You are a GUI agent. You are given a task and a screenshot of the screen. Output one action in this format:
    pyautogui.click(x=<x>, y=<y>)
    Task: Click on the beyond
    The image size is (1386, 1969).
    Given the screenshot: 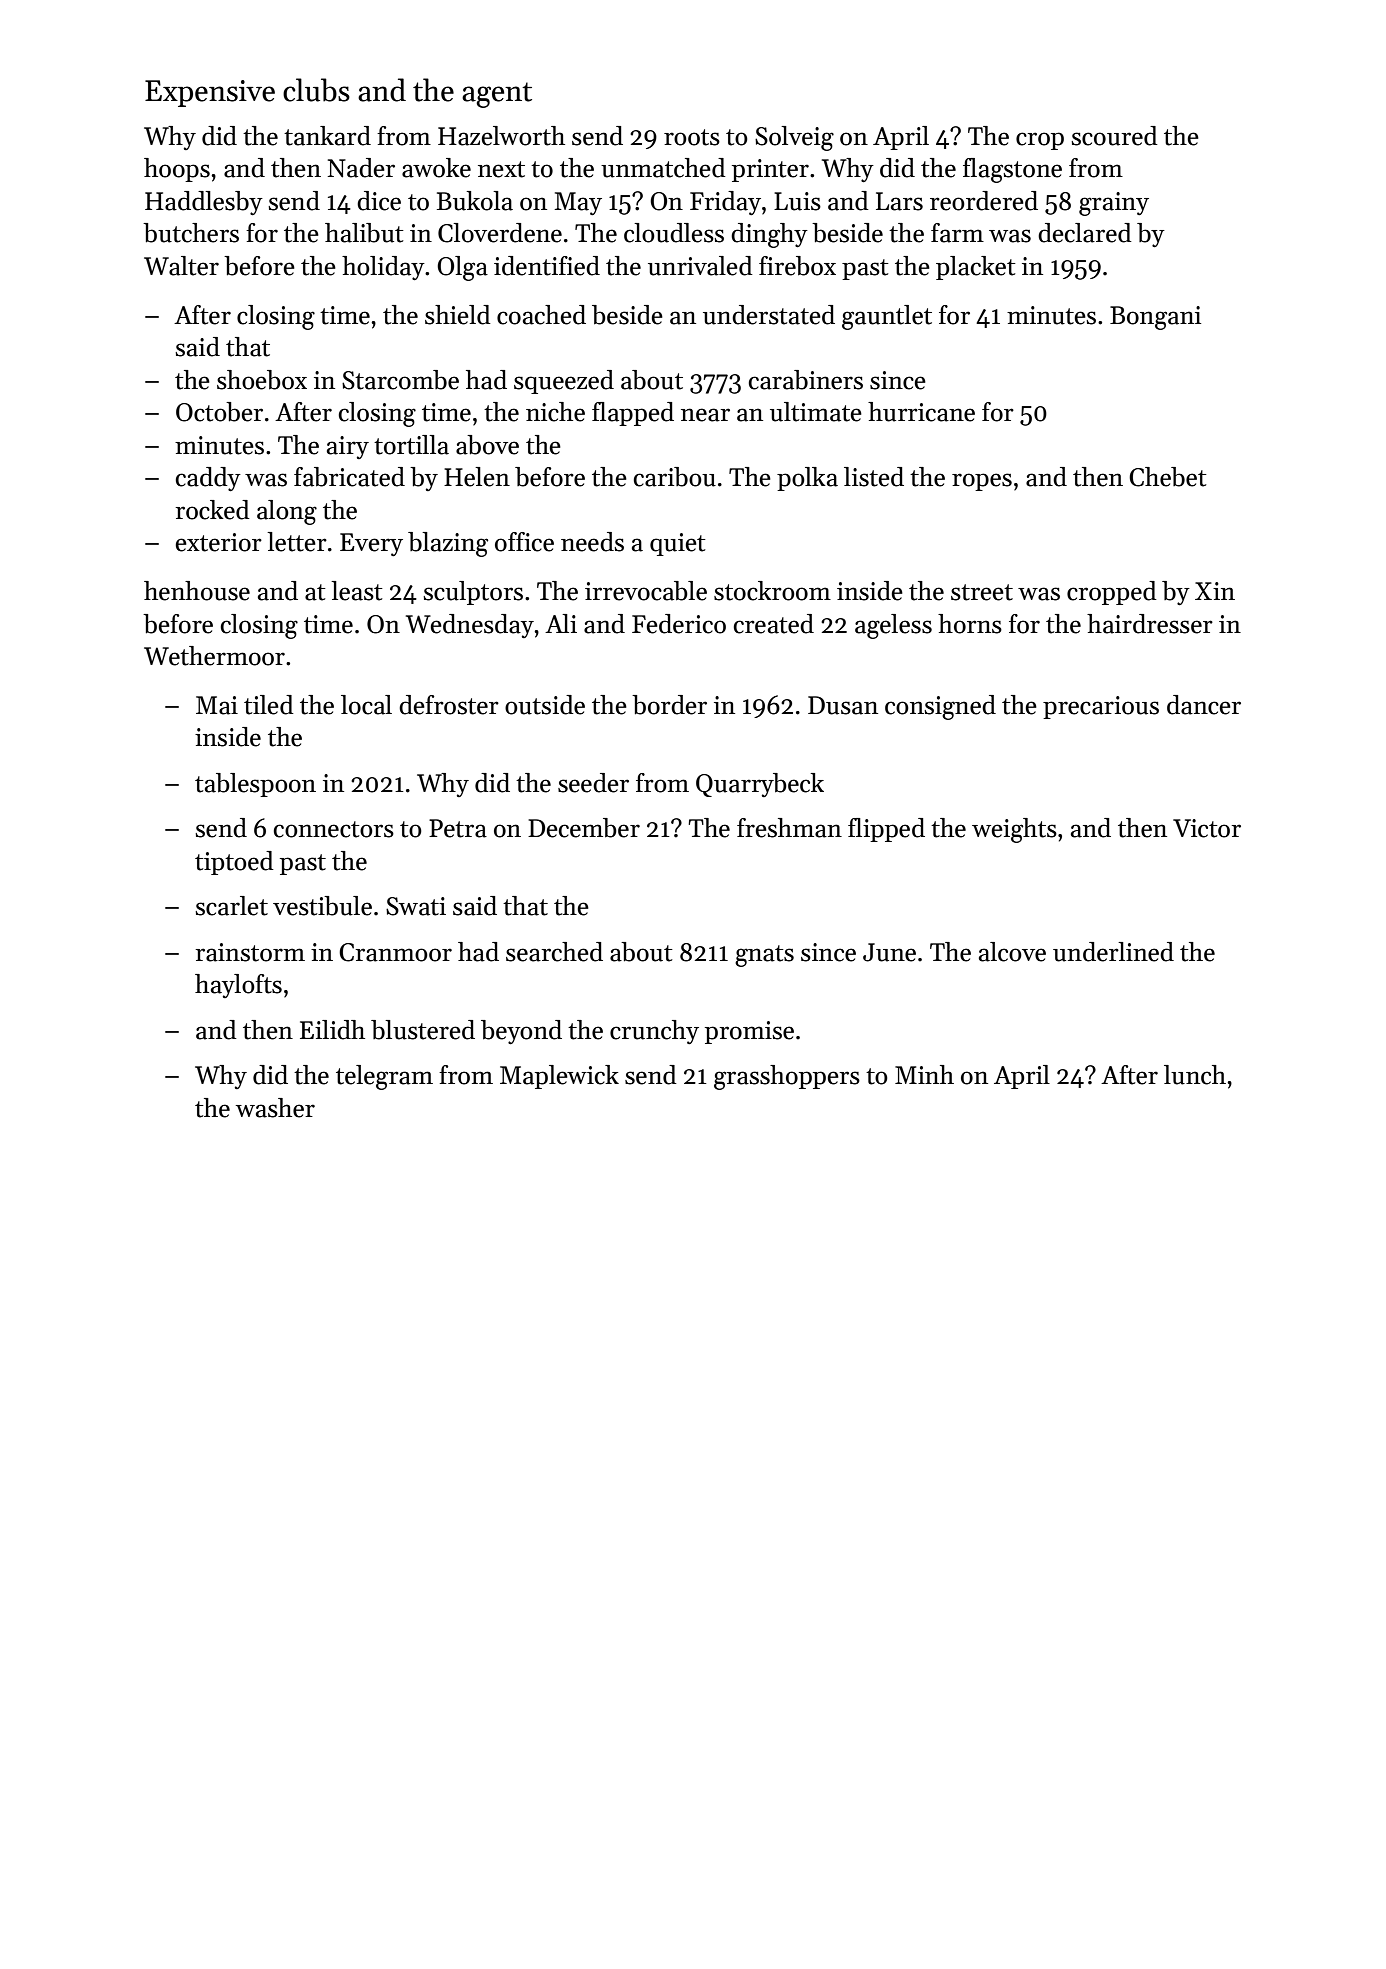 What is the action you would take?
    pyautogui.click(x=521, y=1032)
